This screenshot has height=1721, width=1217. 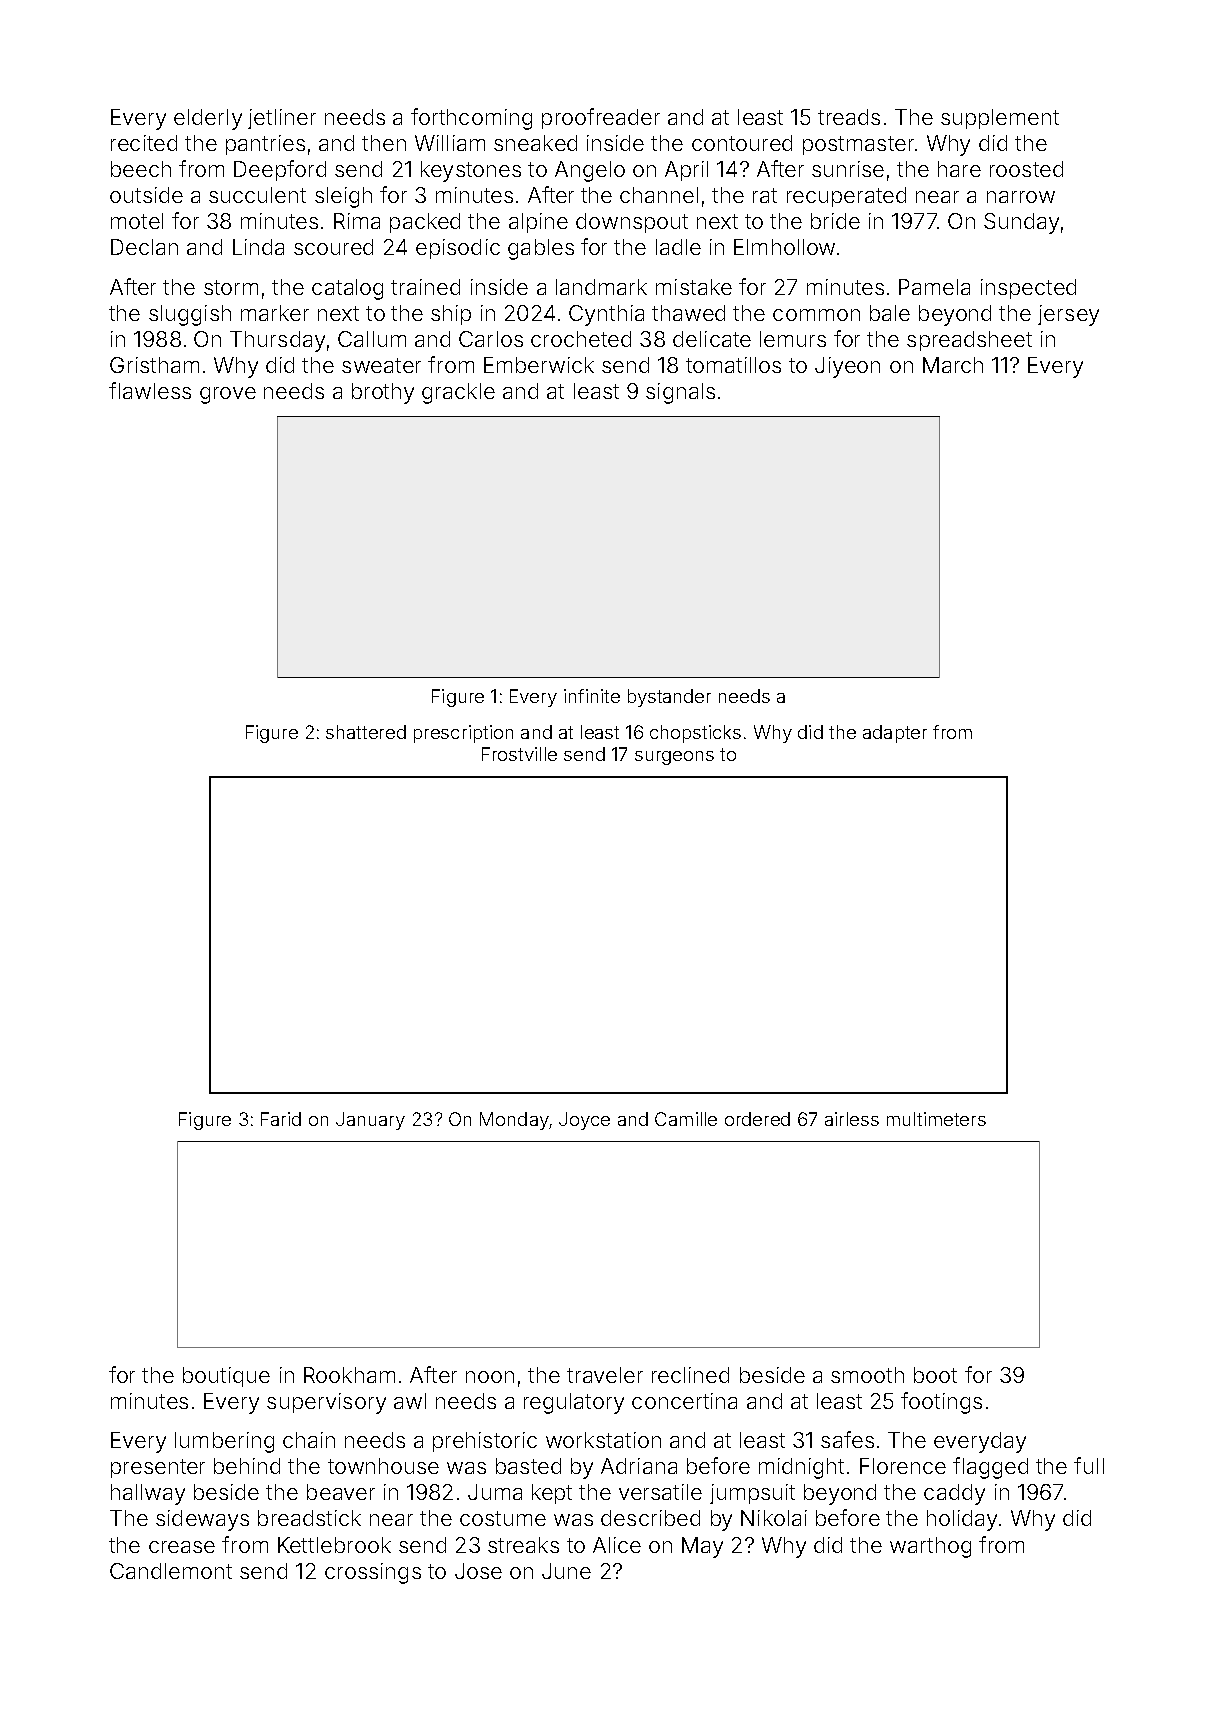 What do you see at coordinates (757, 1119) in the screenshot?
I see `ordered` at bounding box center [757, 1119].
